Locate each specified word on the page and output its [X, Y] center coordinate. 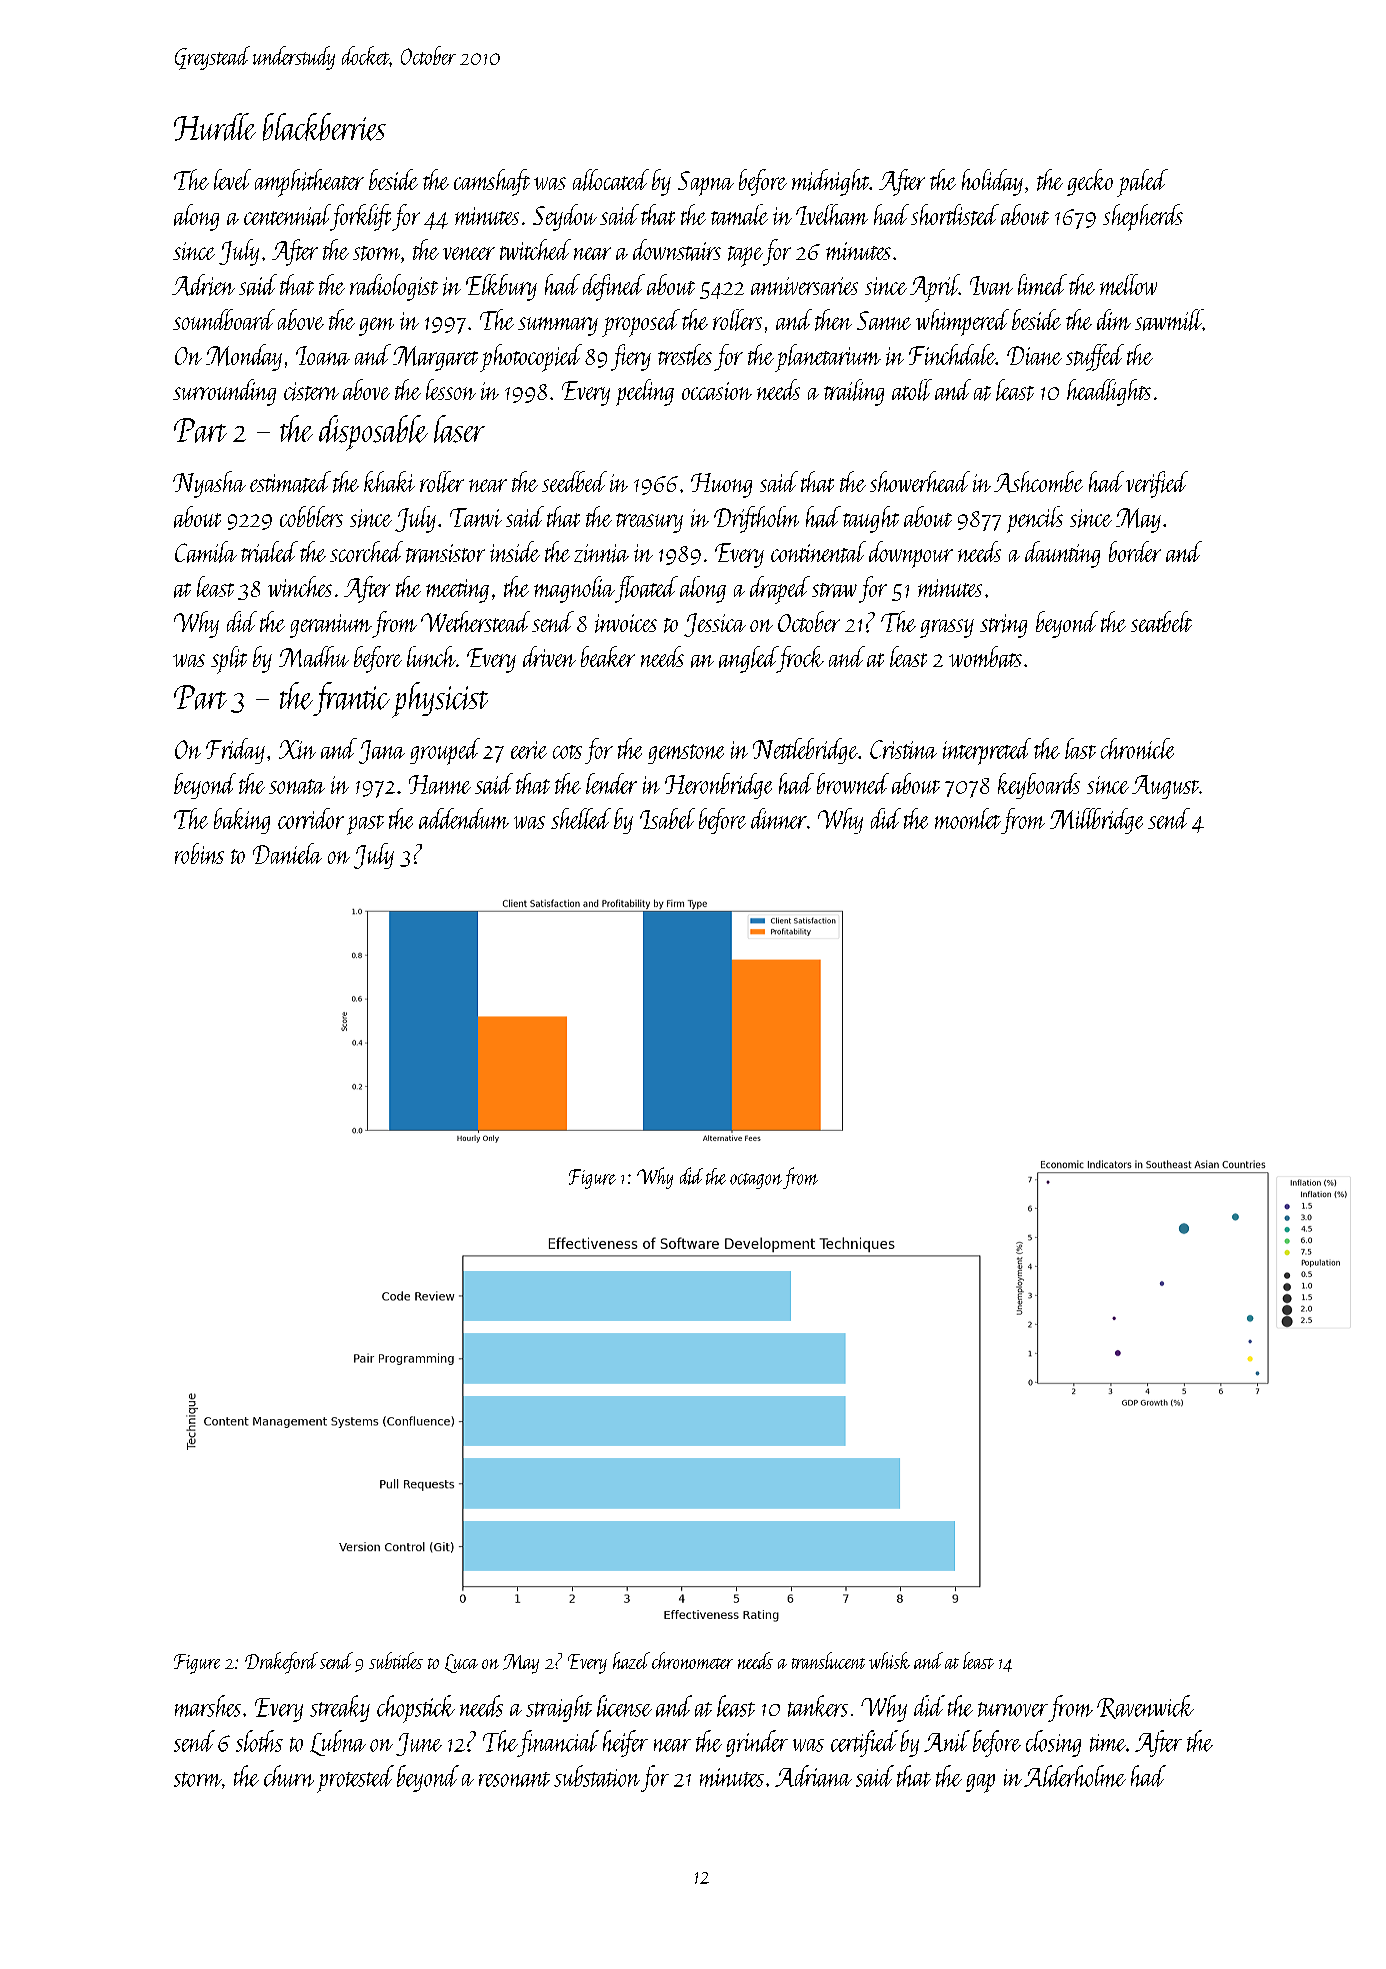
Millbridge [1096, 821]
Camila [206, 552]
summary [558, 326]
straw [834, 590]
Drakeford [281, 1663]
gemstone [686, 754]
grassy [947, 628]
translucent [828, 1660]
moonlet [968, 818]
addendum [464, 818]
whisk [889, 1660]
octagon [756, 1181]
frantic [351, 699]
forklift [361, 217]
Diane [1034, 355]
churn [289, 1776]
